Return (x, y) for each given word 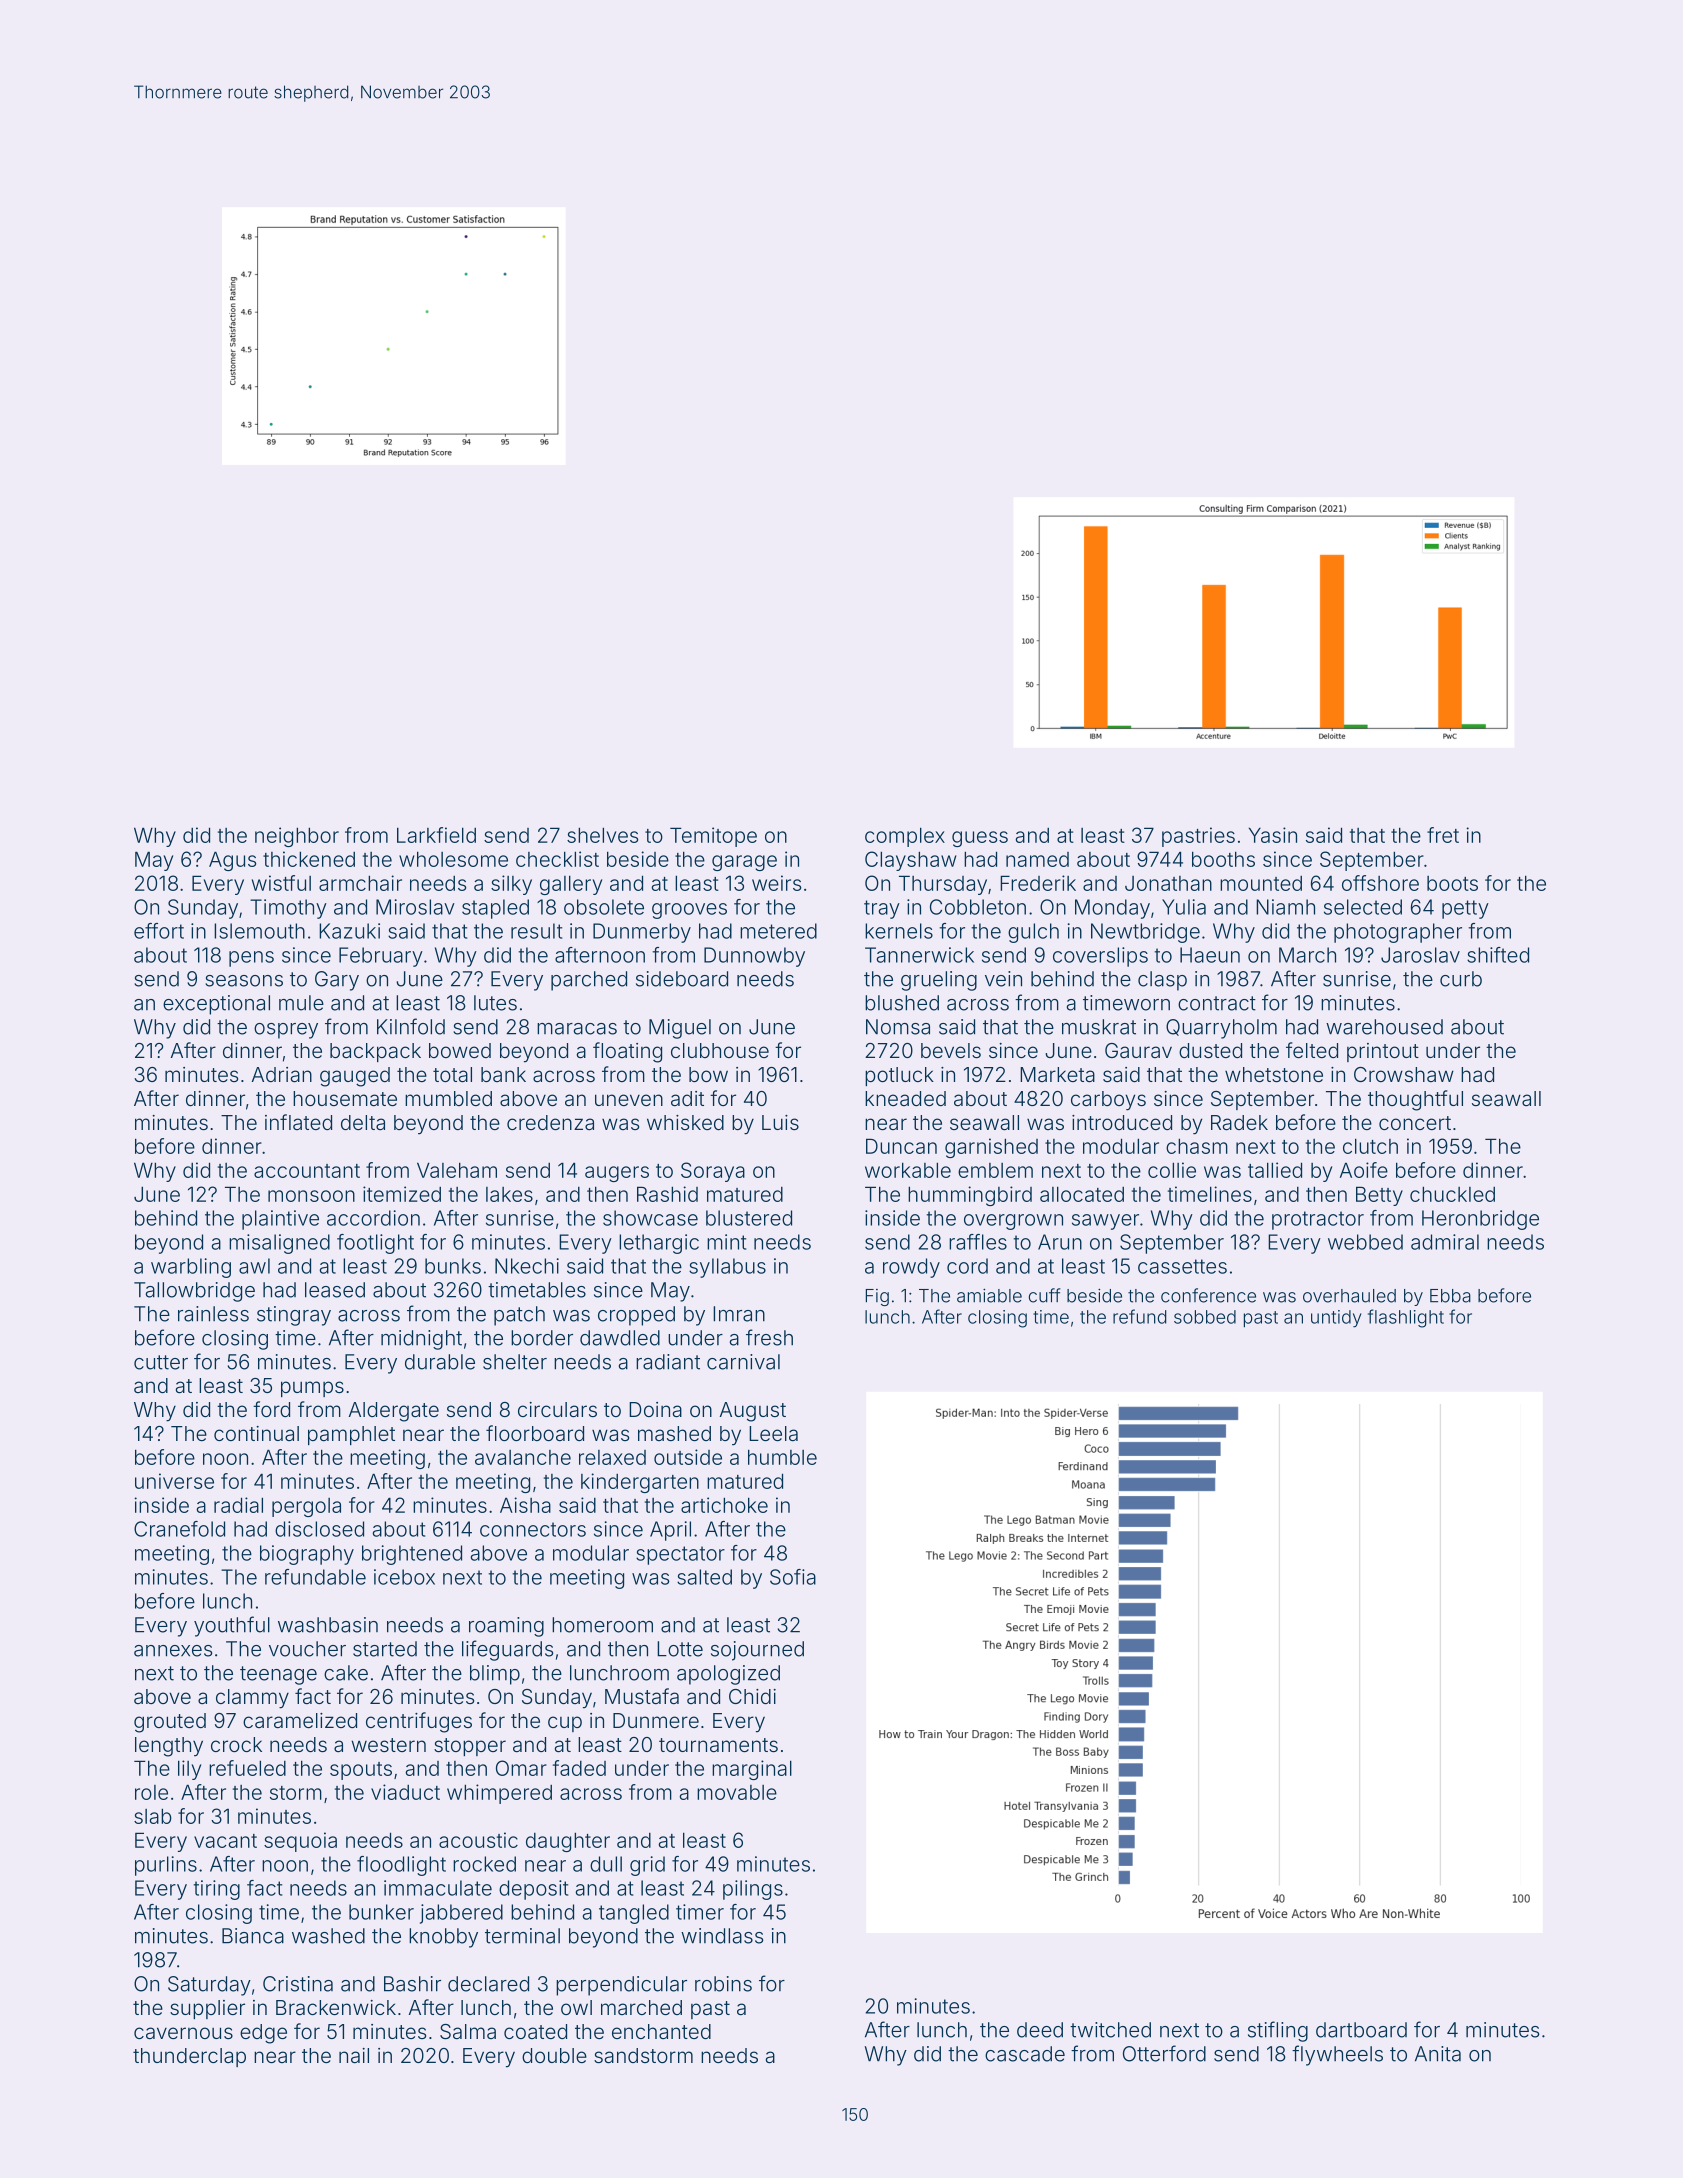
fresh (769, 1337)
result (536, 931)
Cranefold (179, 1529)
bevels (951, 1050)
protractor (1318, 1220)
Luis (780, 1122)
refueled (247, 1768)
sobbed (1205, 1317)
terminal (522, 1936)
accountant (307, 1171)
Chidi (752, 1696)
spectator (680, 1555)
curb (1461, 979)
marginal (752, 1770)
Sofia (793, 1577)
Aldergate (394, 1412)
